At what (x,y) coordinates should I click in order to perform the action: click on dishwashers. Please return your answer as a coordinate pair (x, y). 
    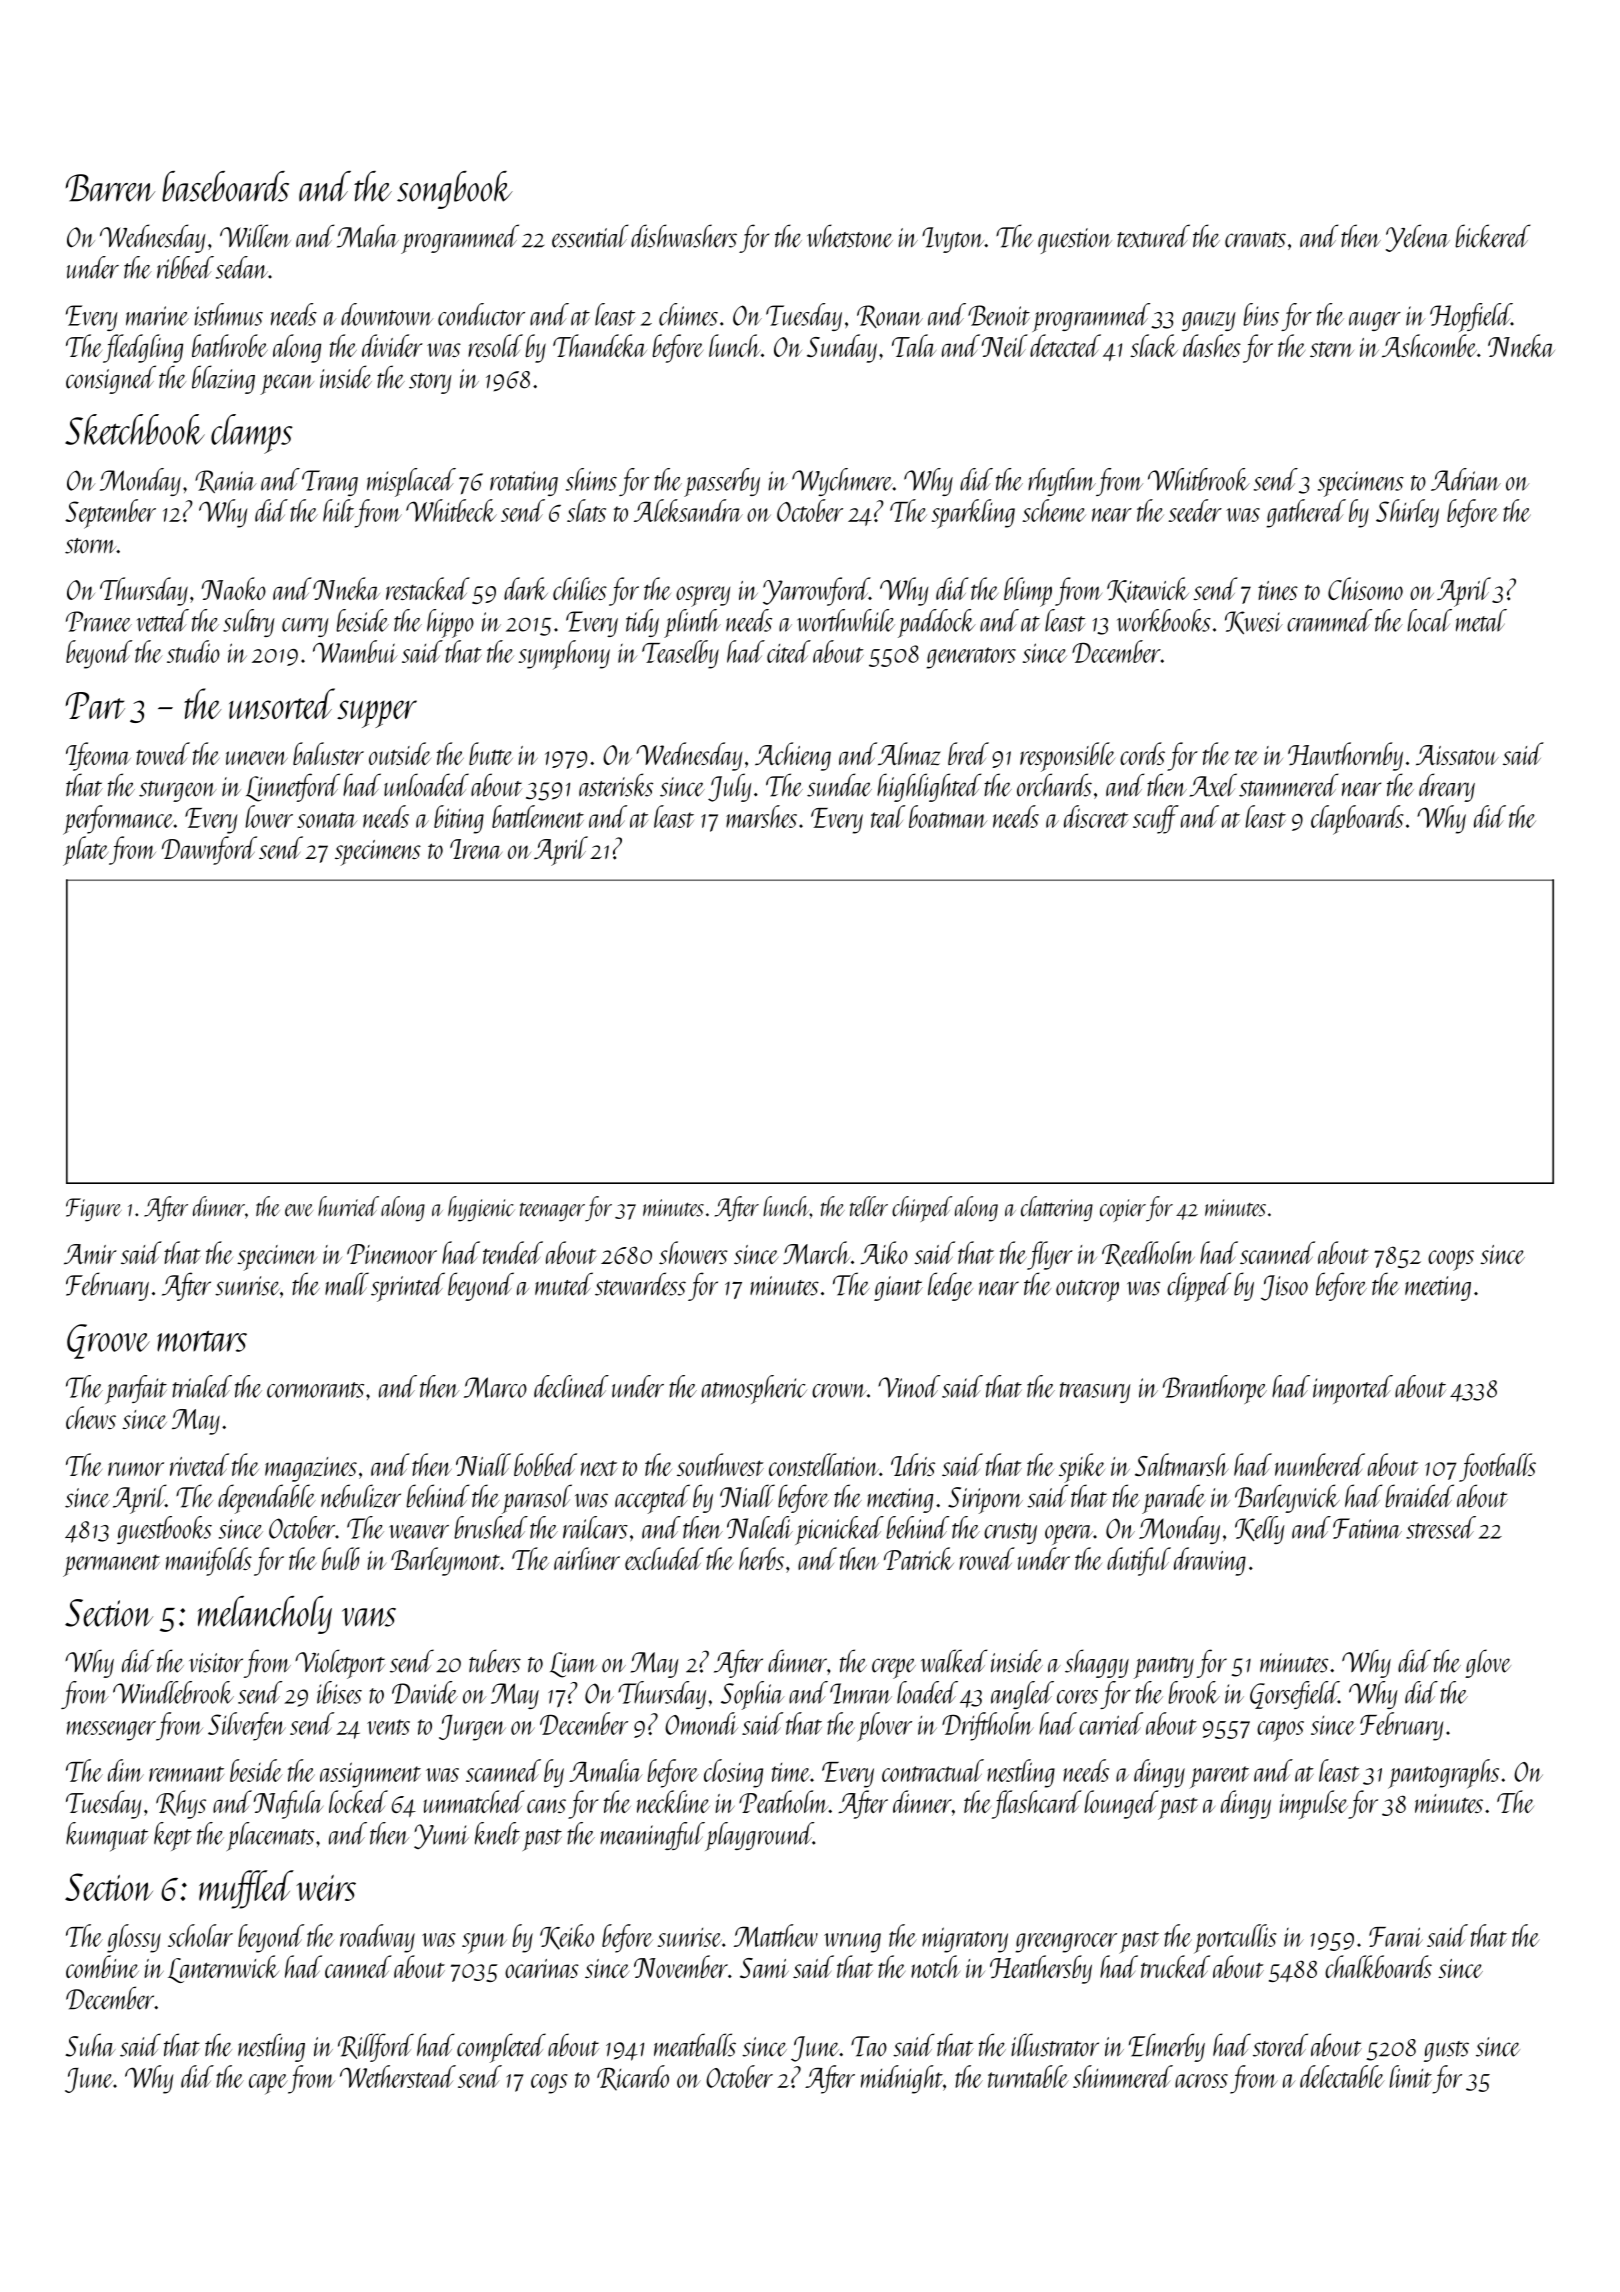
    Looking at the image, I should click on (684, 236).
